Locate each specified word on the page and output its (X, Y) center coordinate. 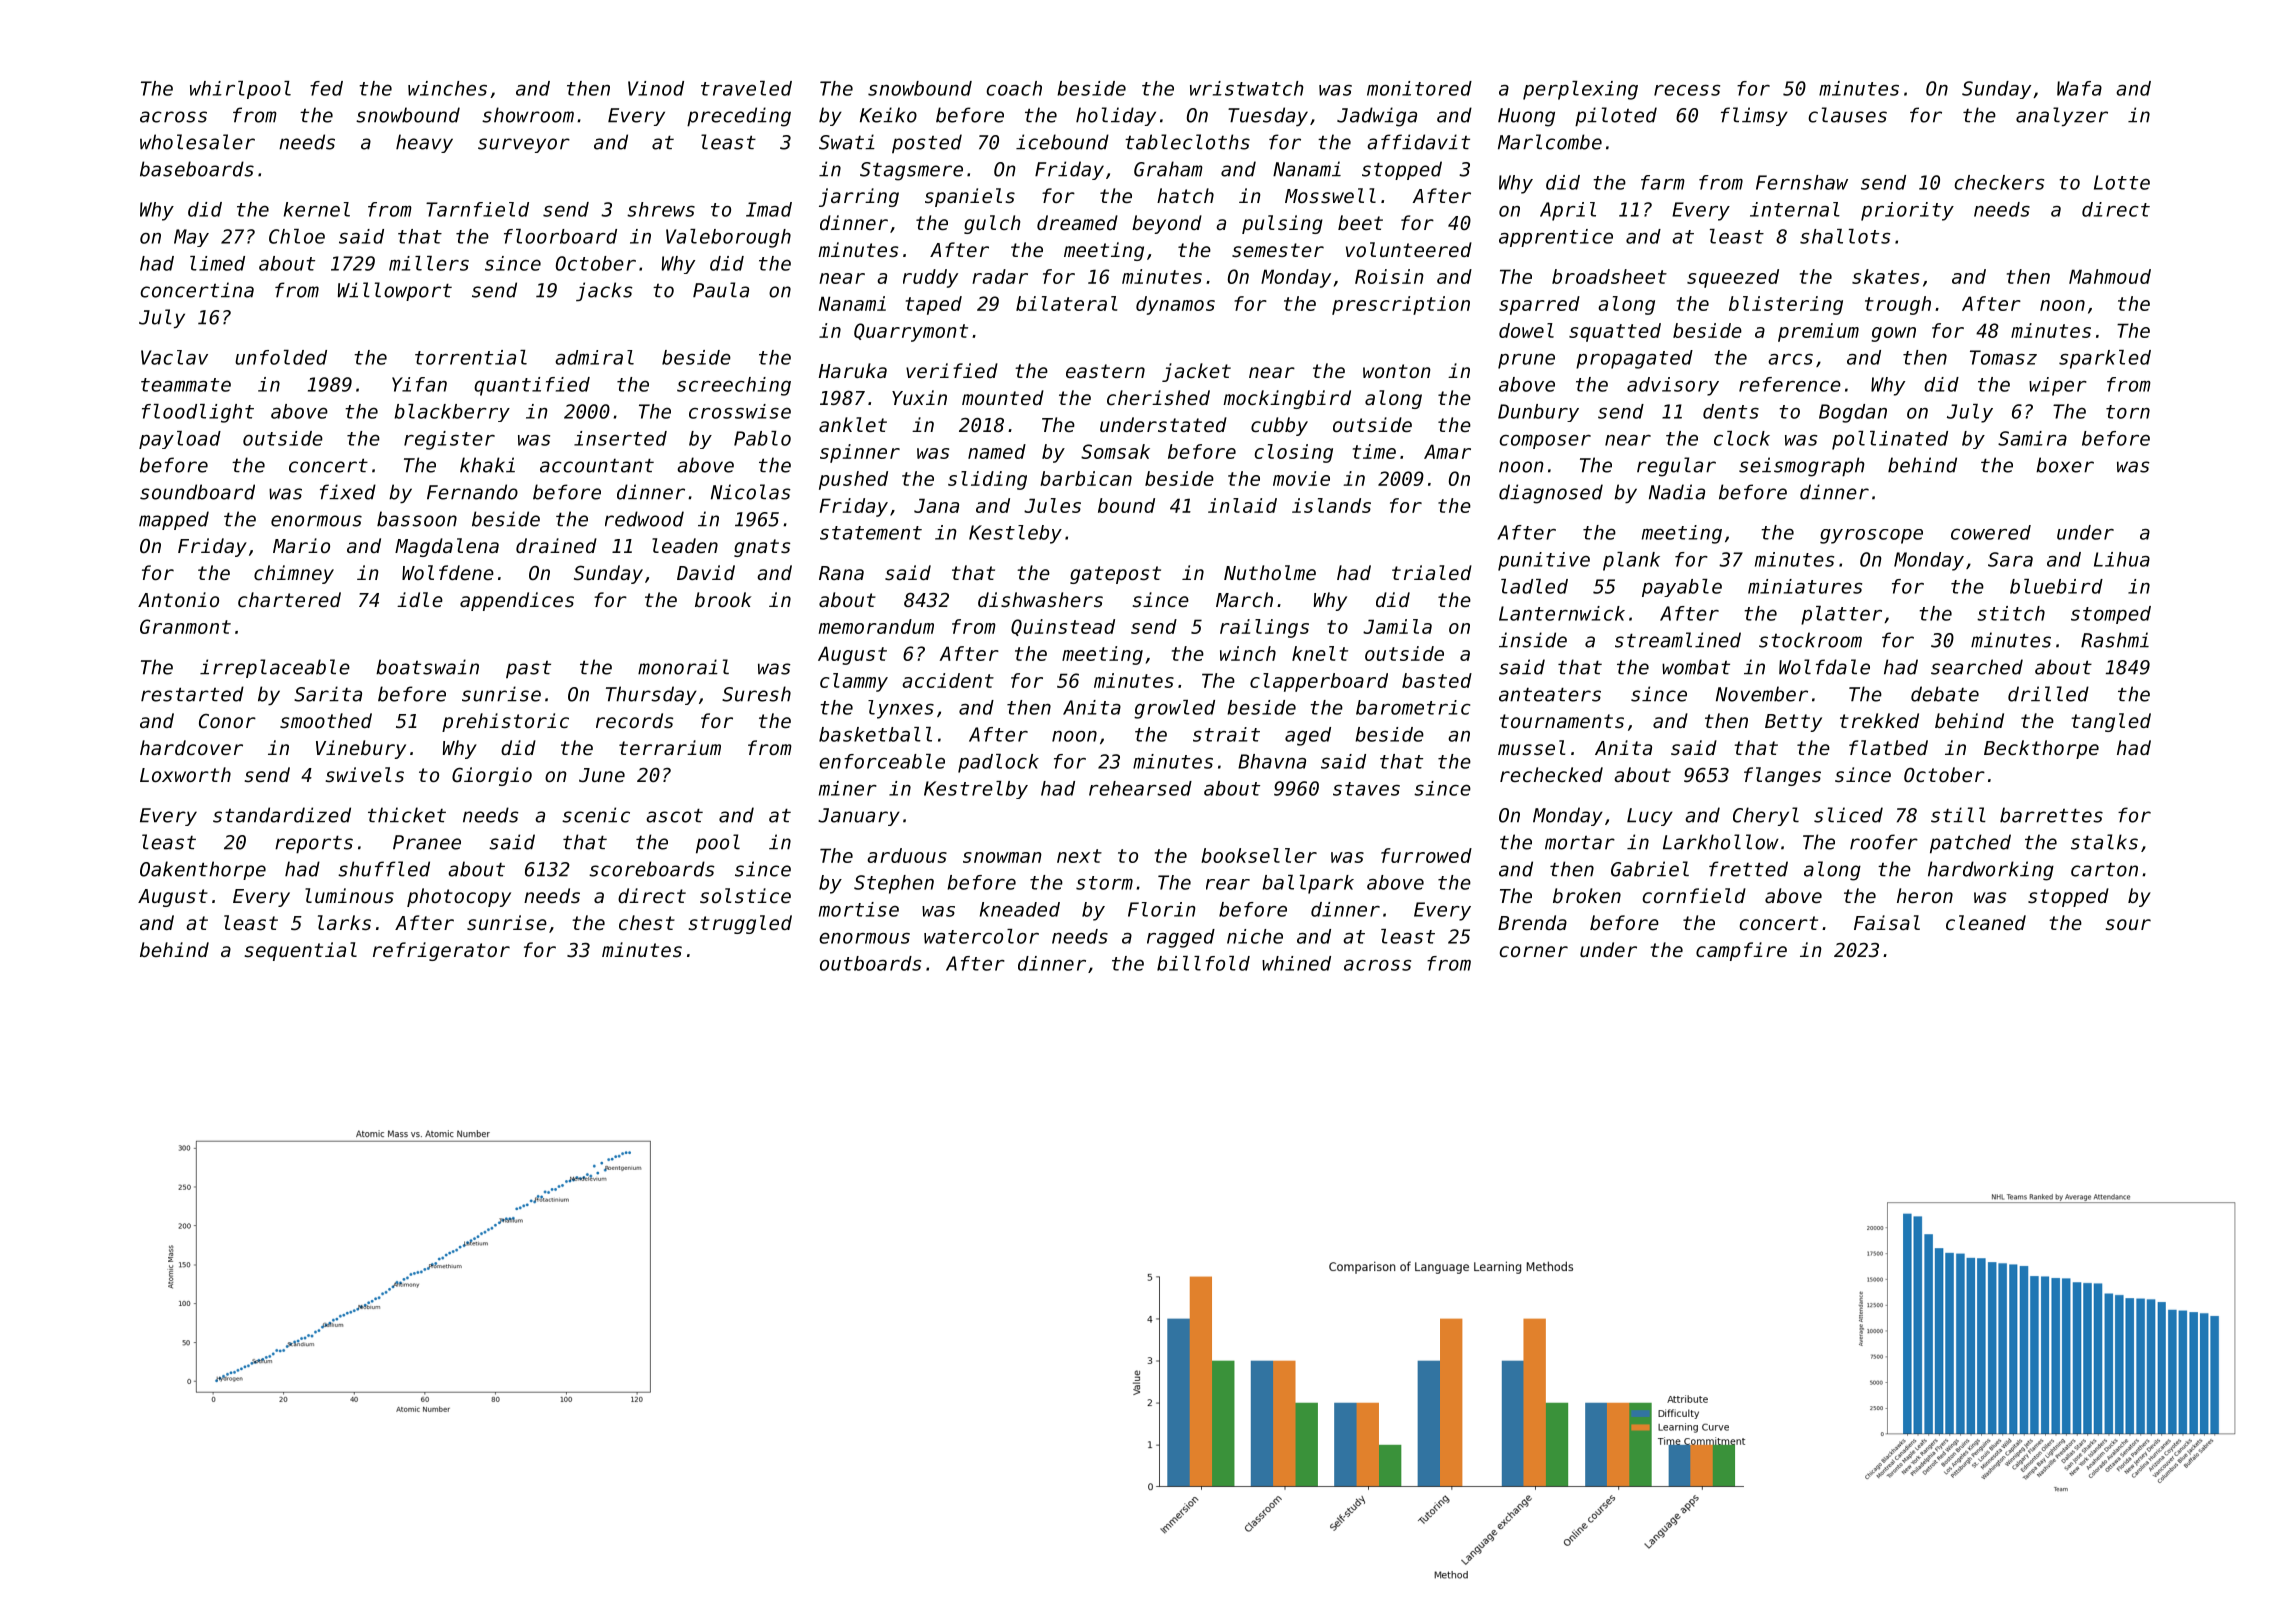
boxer (2065, 465)
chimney (294, 574)
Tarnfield (477, 209)
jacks (604, 292)
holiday (1116, 116)
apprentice (1556, 238)
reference (1790, 384)
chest (647, 922)
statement (871, 533)
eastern (1105, 371)
